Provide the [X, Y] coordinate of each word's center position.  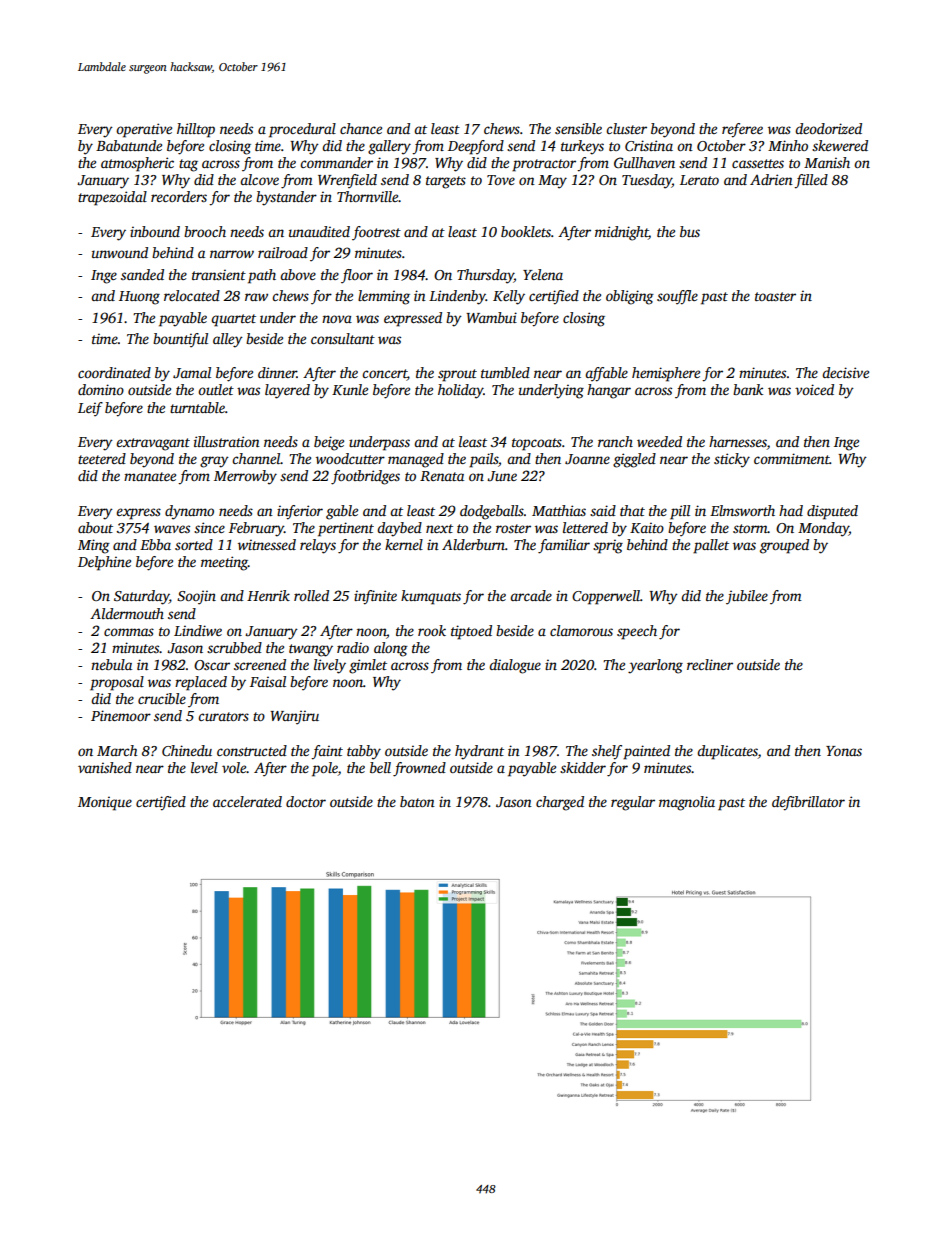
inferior [300, 512]
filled [811, 181]
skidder [583, 767]
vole [234, 767]
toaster [775, 296]
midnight [621, 233]
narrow [232, 254]
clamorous [581, 630]
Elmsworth [742, 510]
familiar [564, 546]
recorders [179, 196]
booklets [526, 231]
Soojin [196, 597]
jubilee [747, 597]
